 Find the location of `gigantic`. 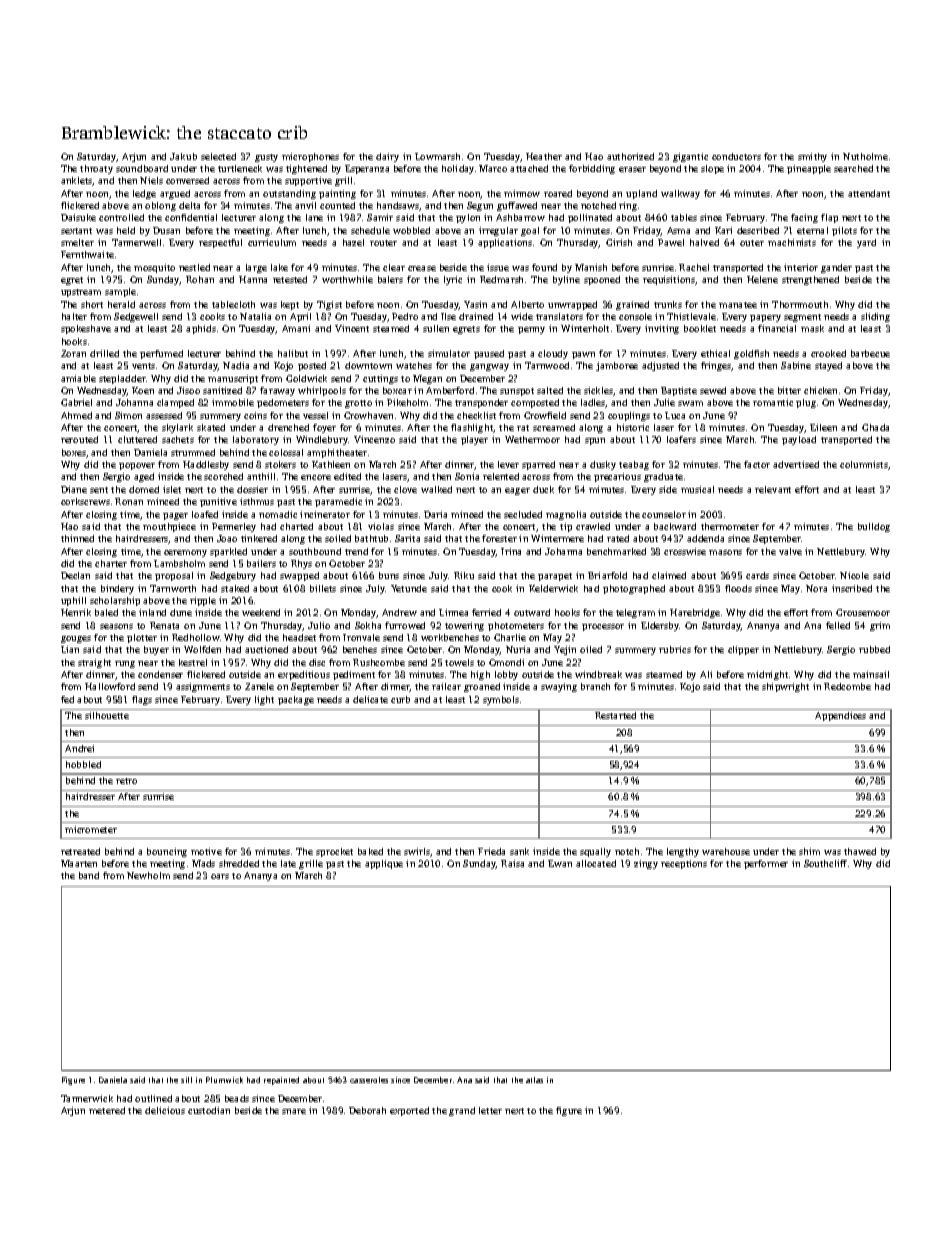

gigantic is located at coordinates (690, 157).
